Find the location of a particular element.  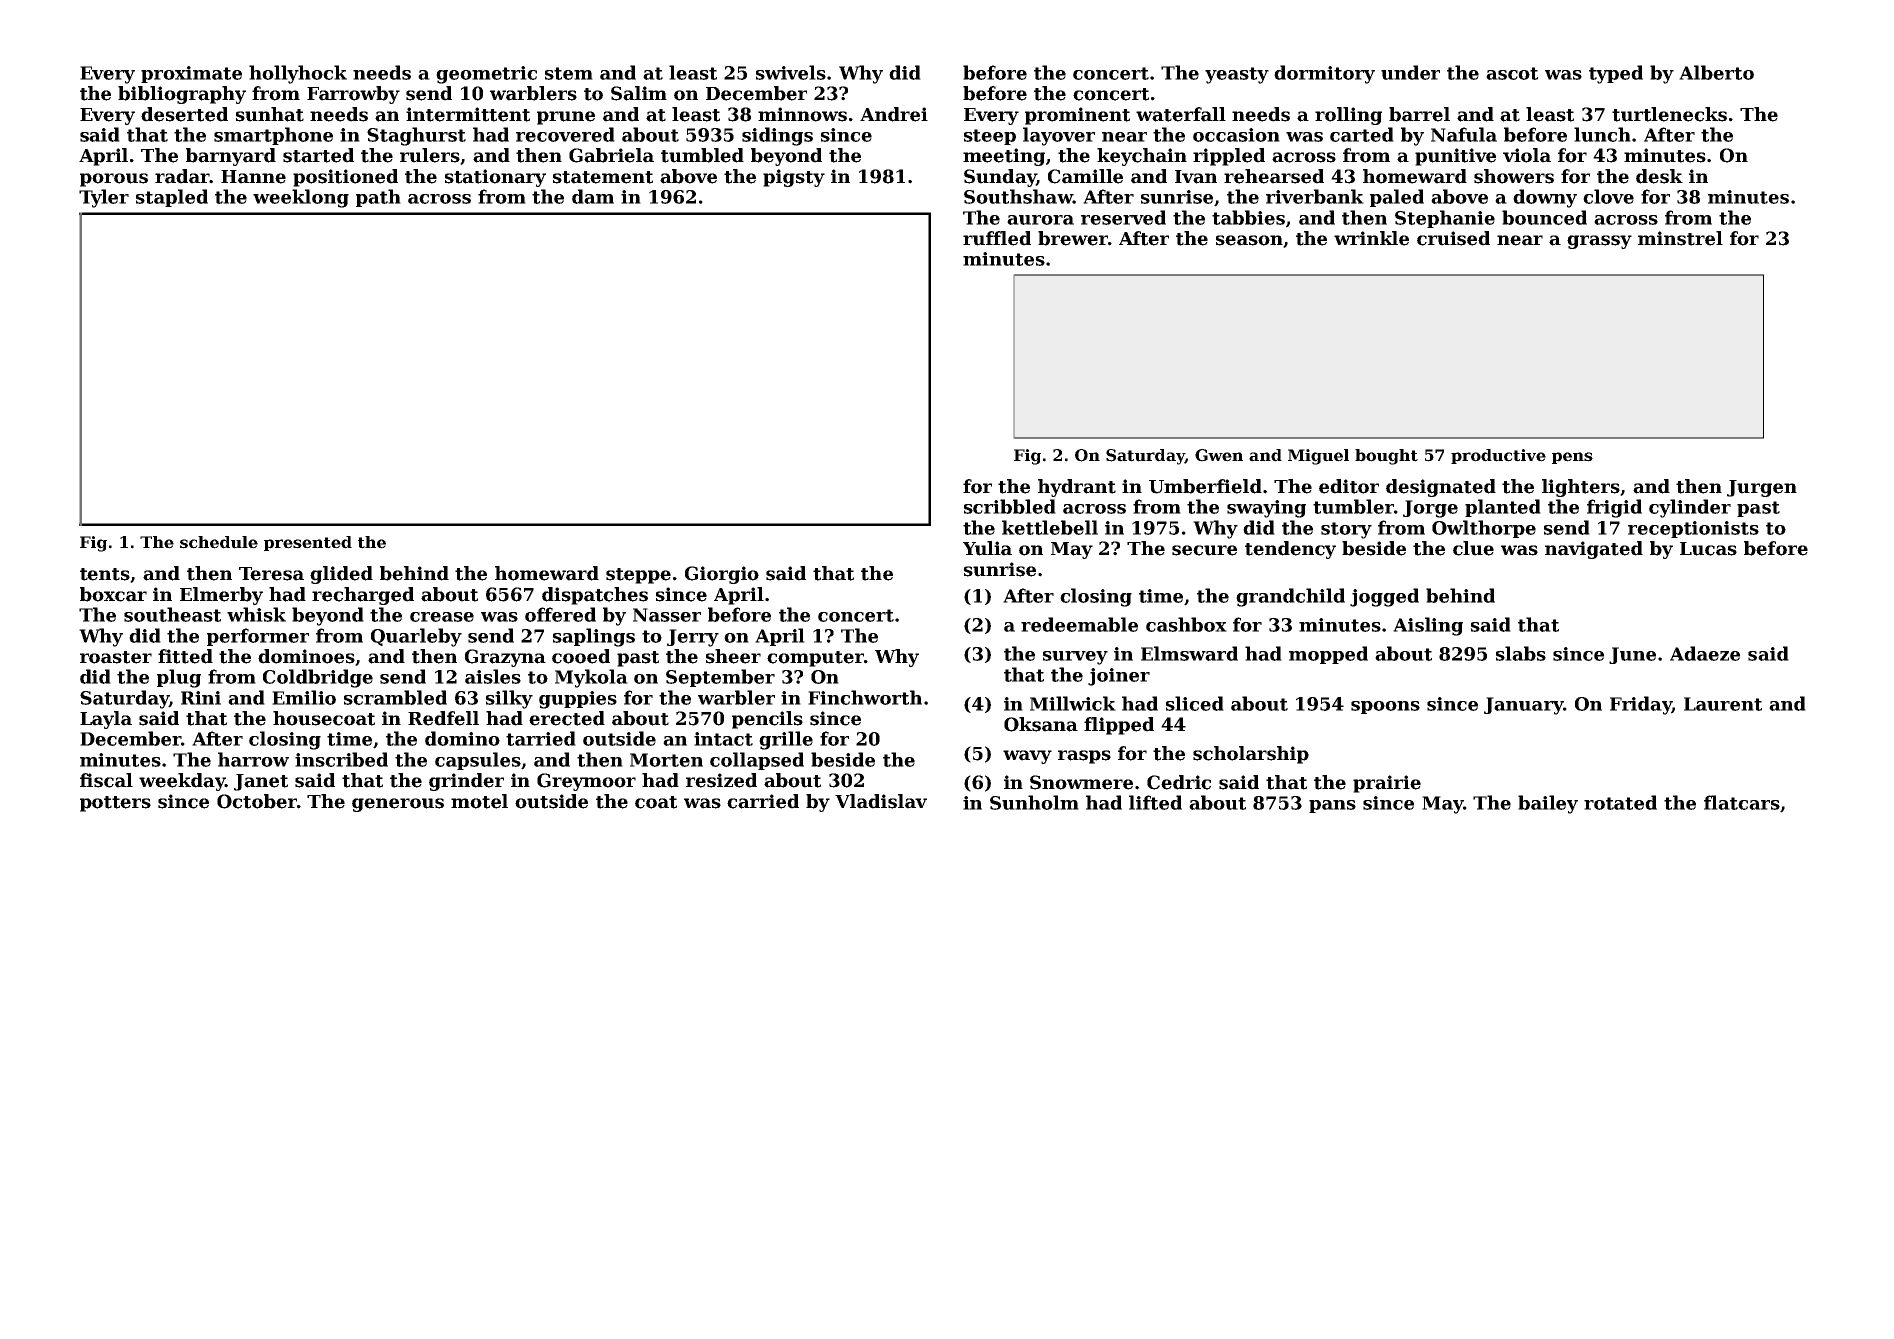

productive is located at coordinates (1498, 456).
